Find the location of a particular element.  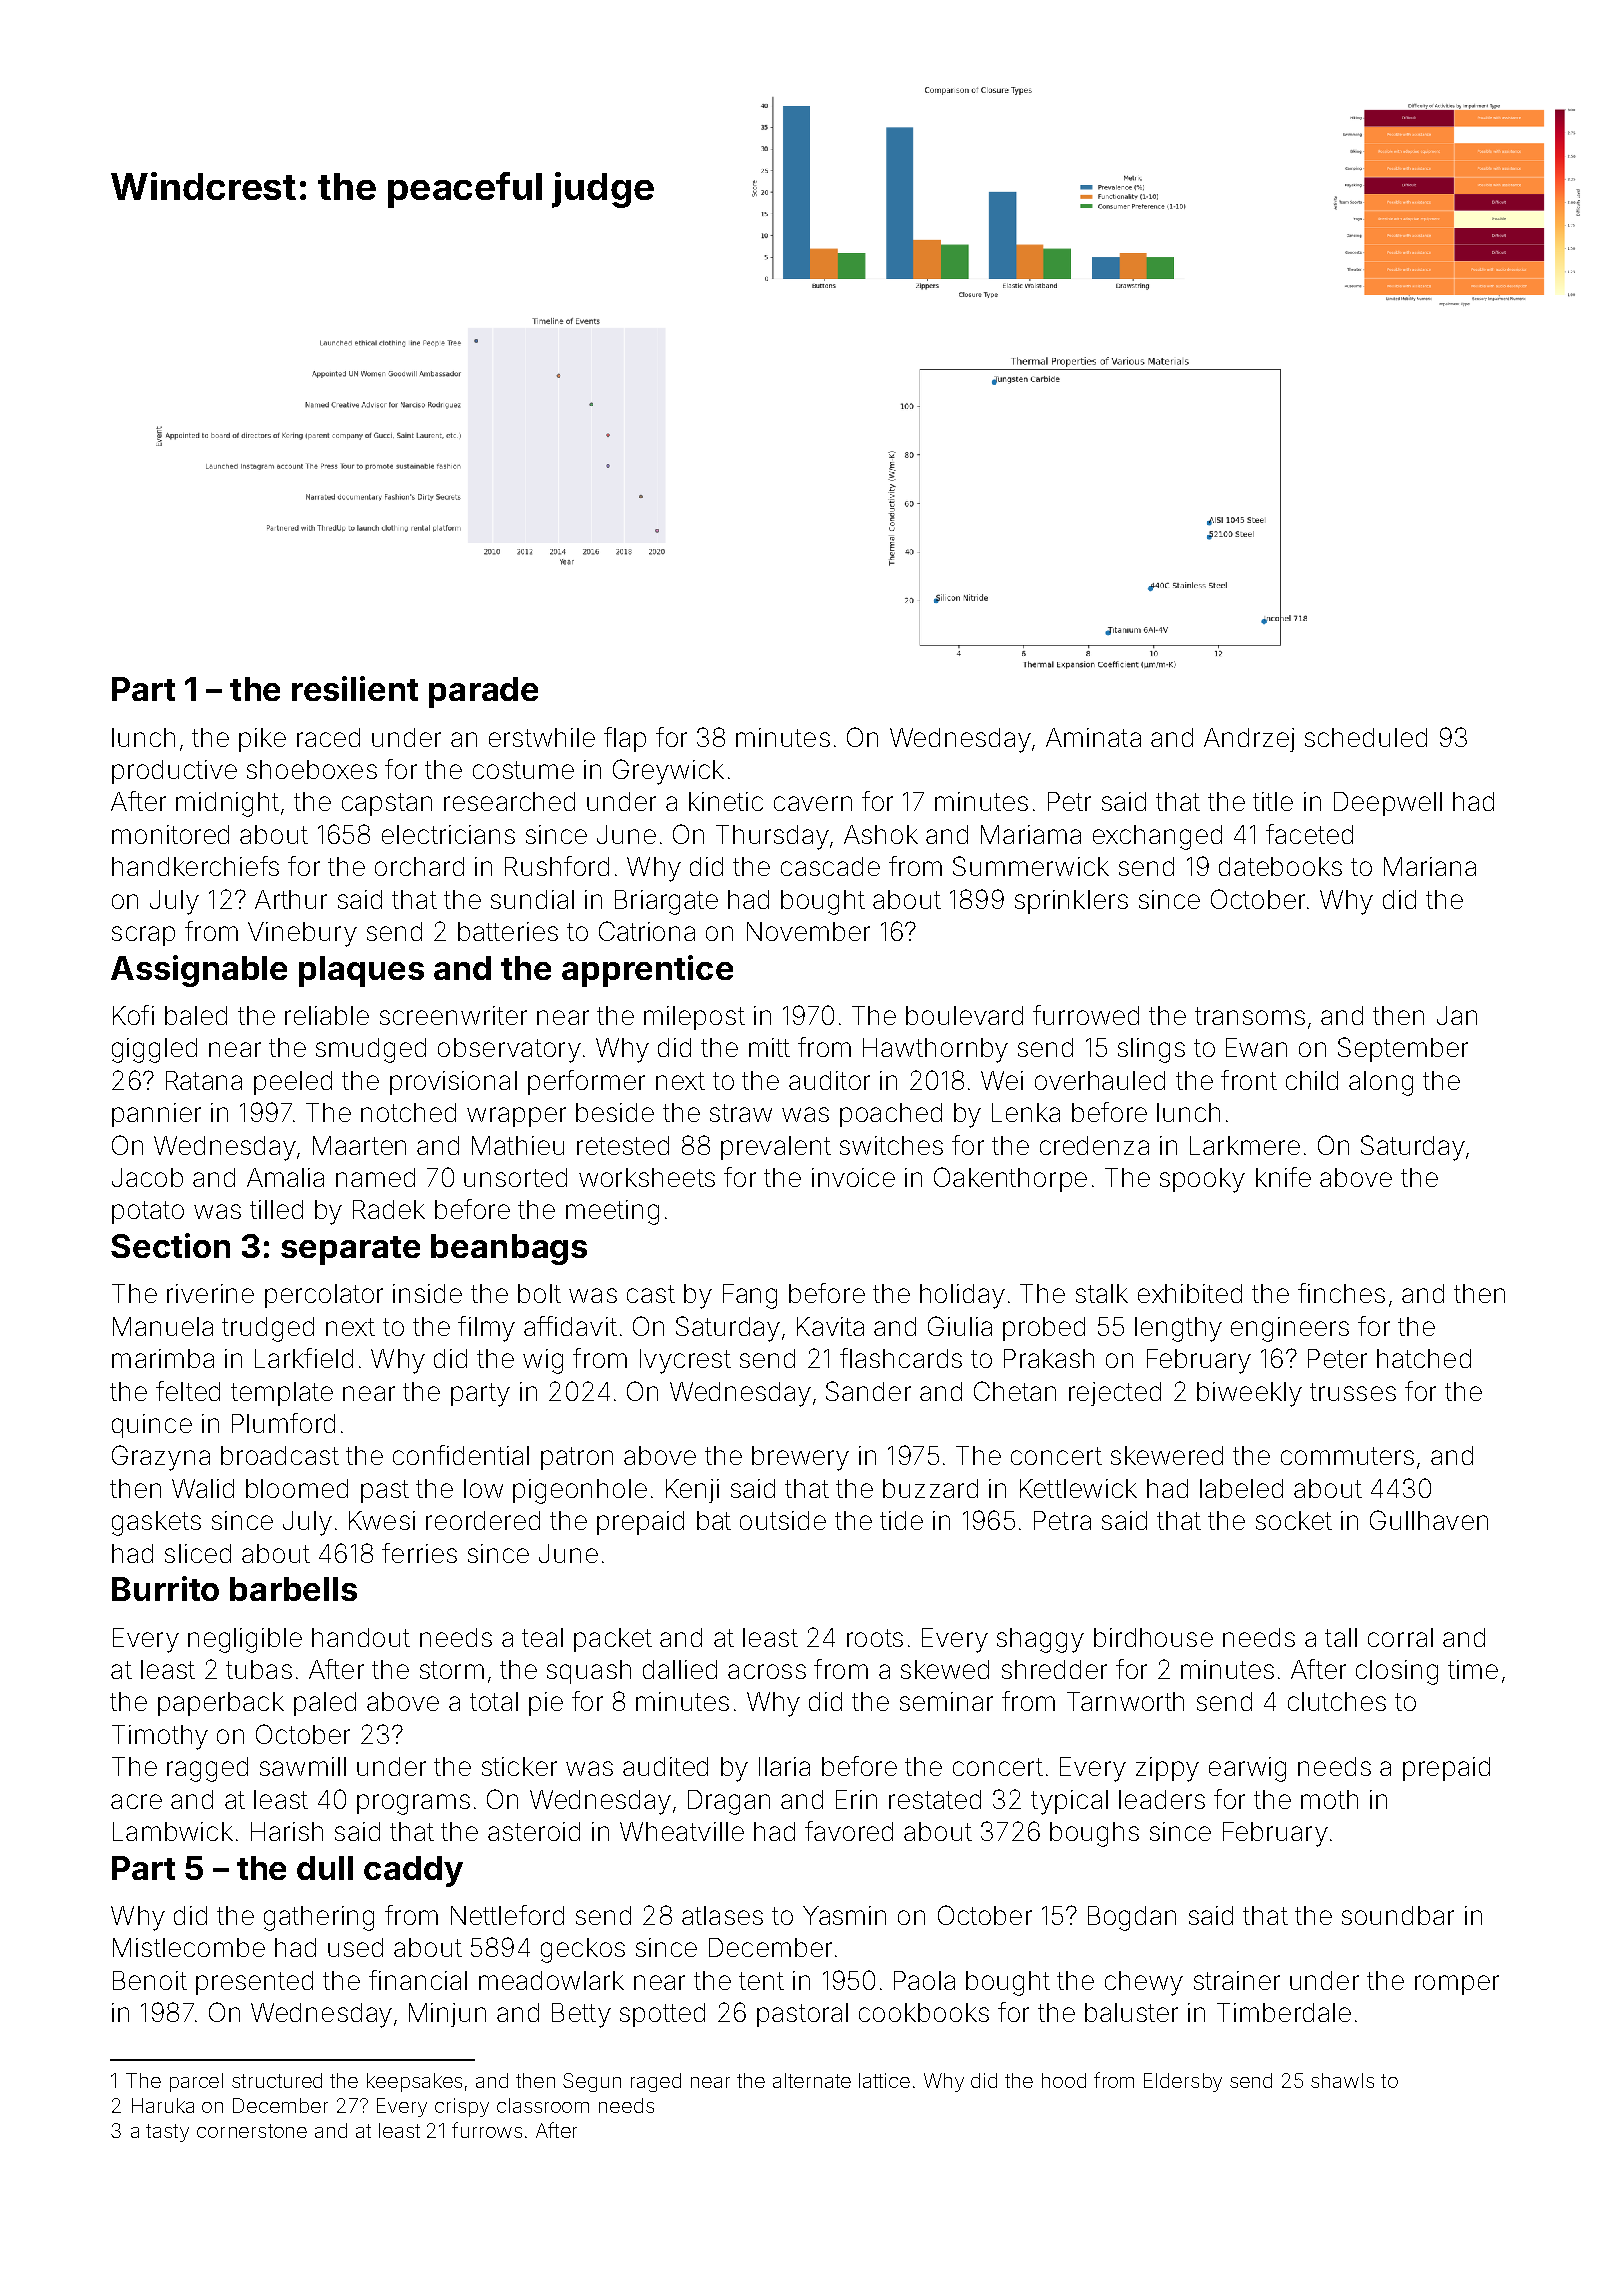

biweekly is located at coordinates (1249, 1394).
